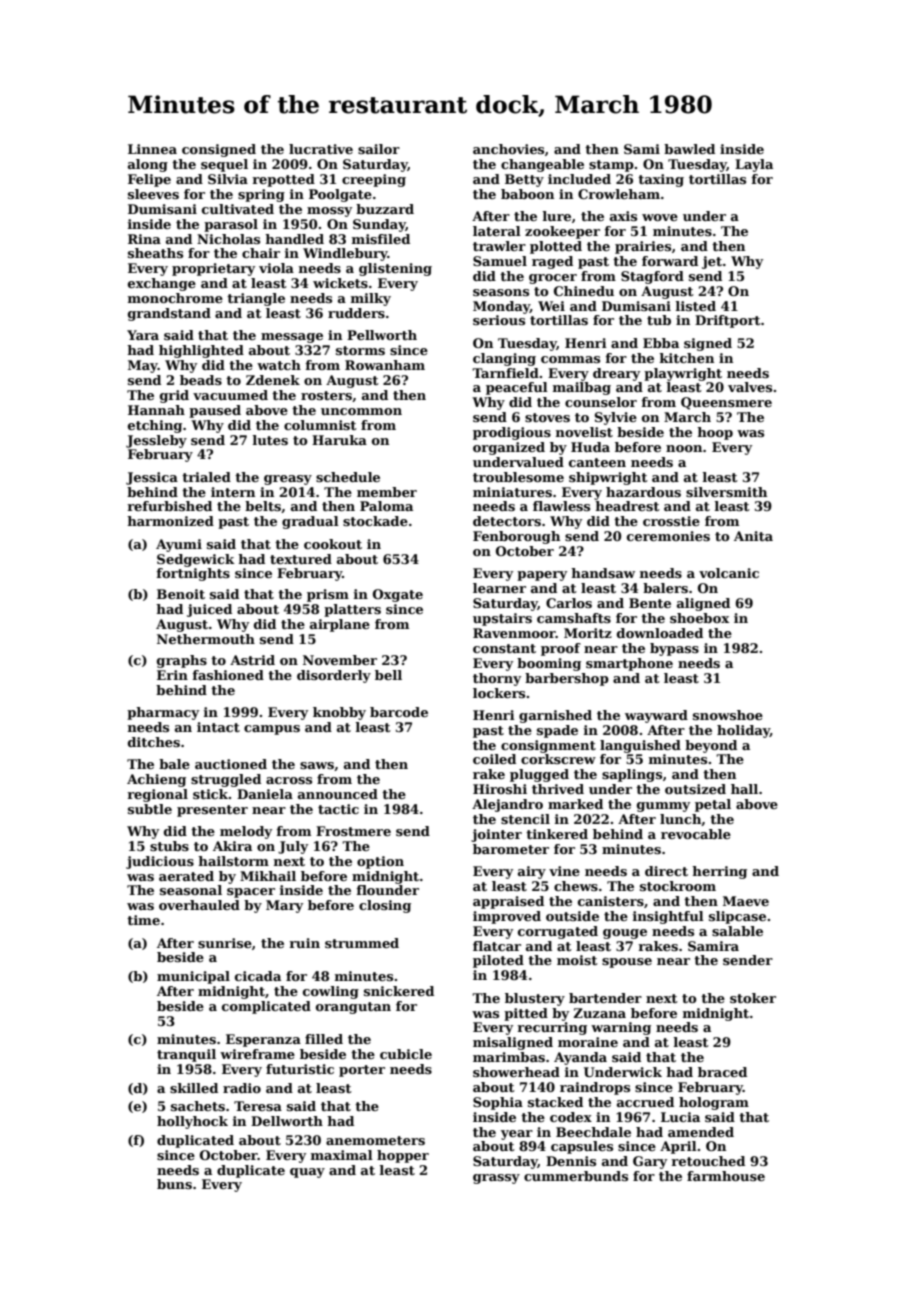 The width and height of the image is (908, 1316). What do you see at coordinates (753, 998) in the image?
I see `stoker` at bounding box center [753, 998].
